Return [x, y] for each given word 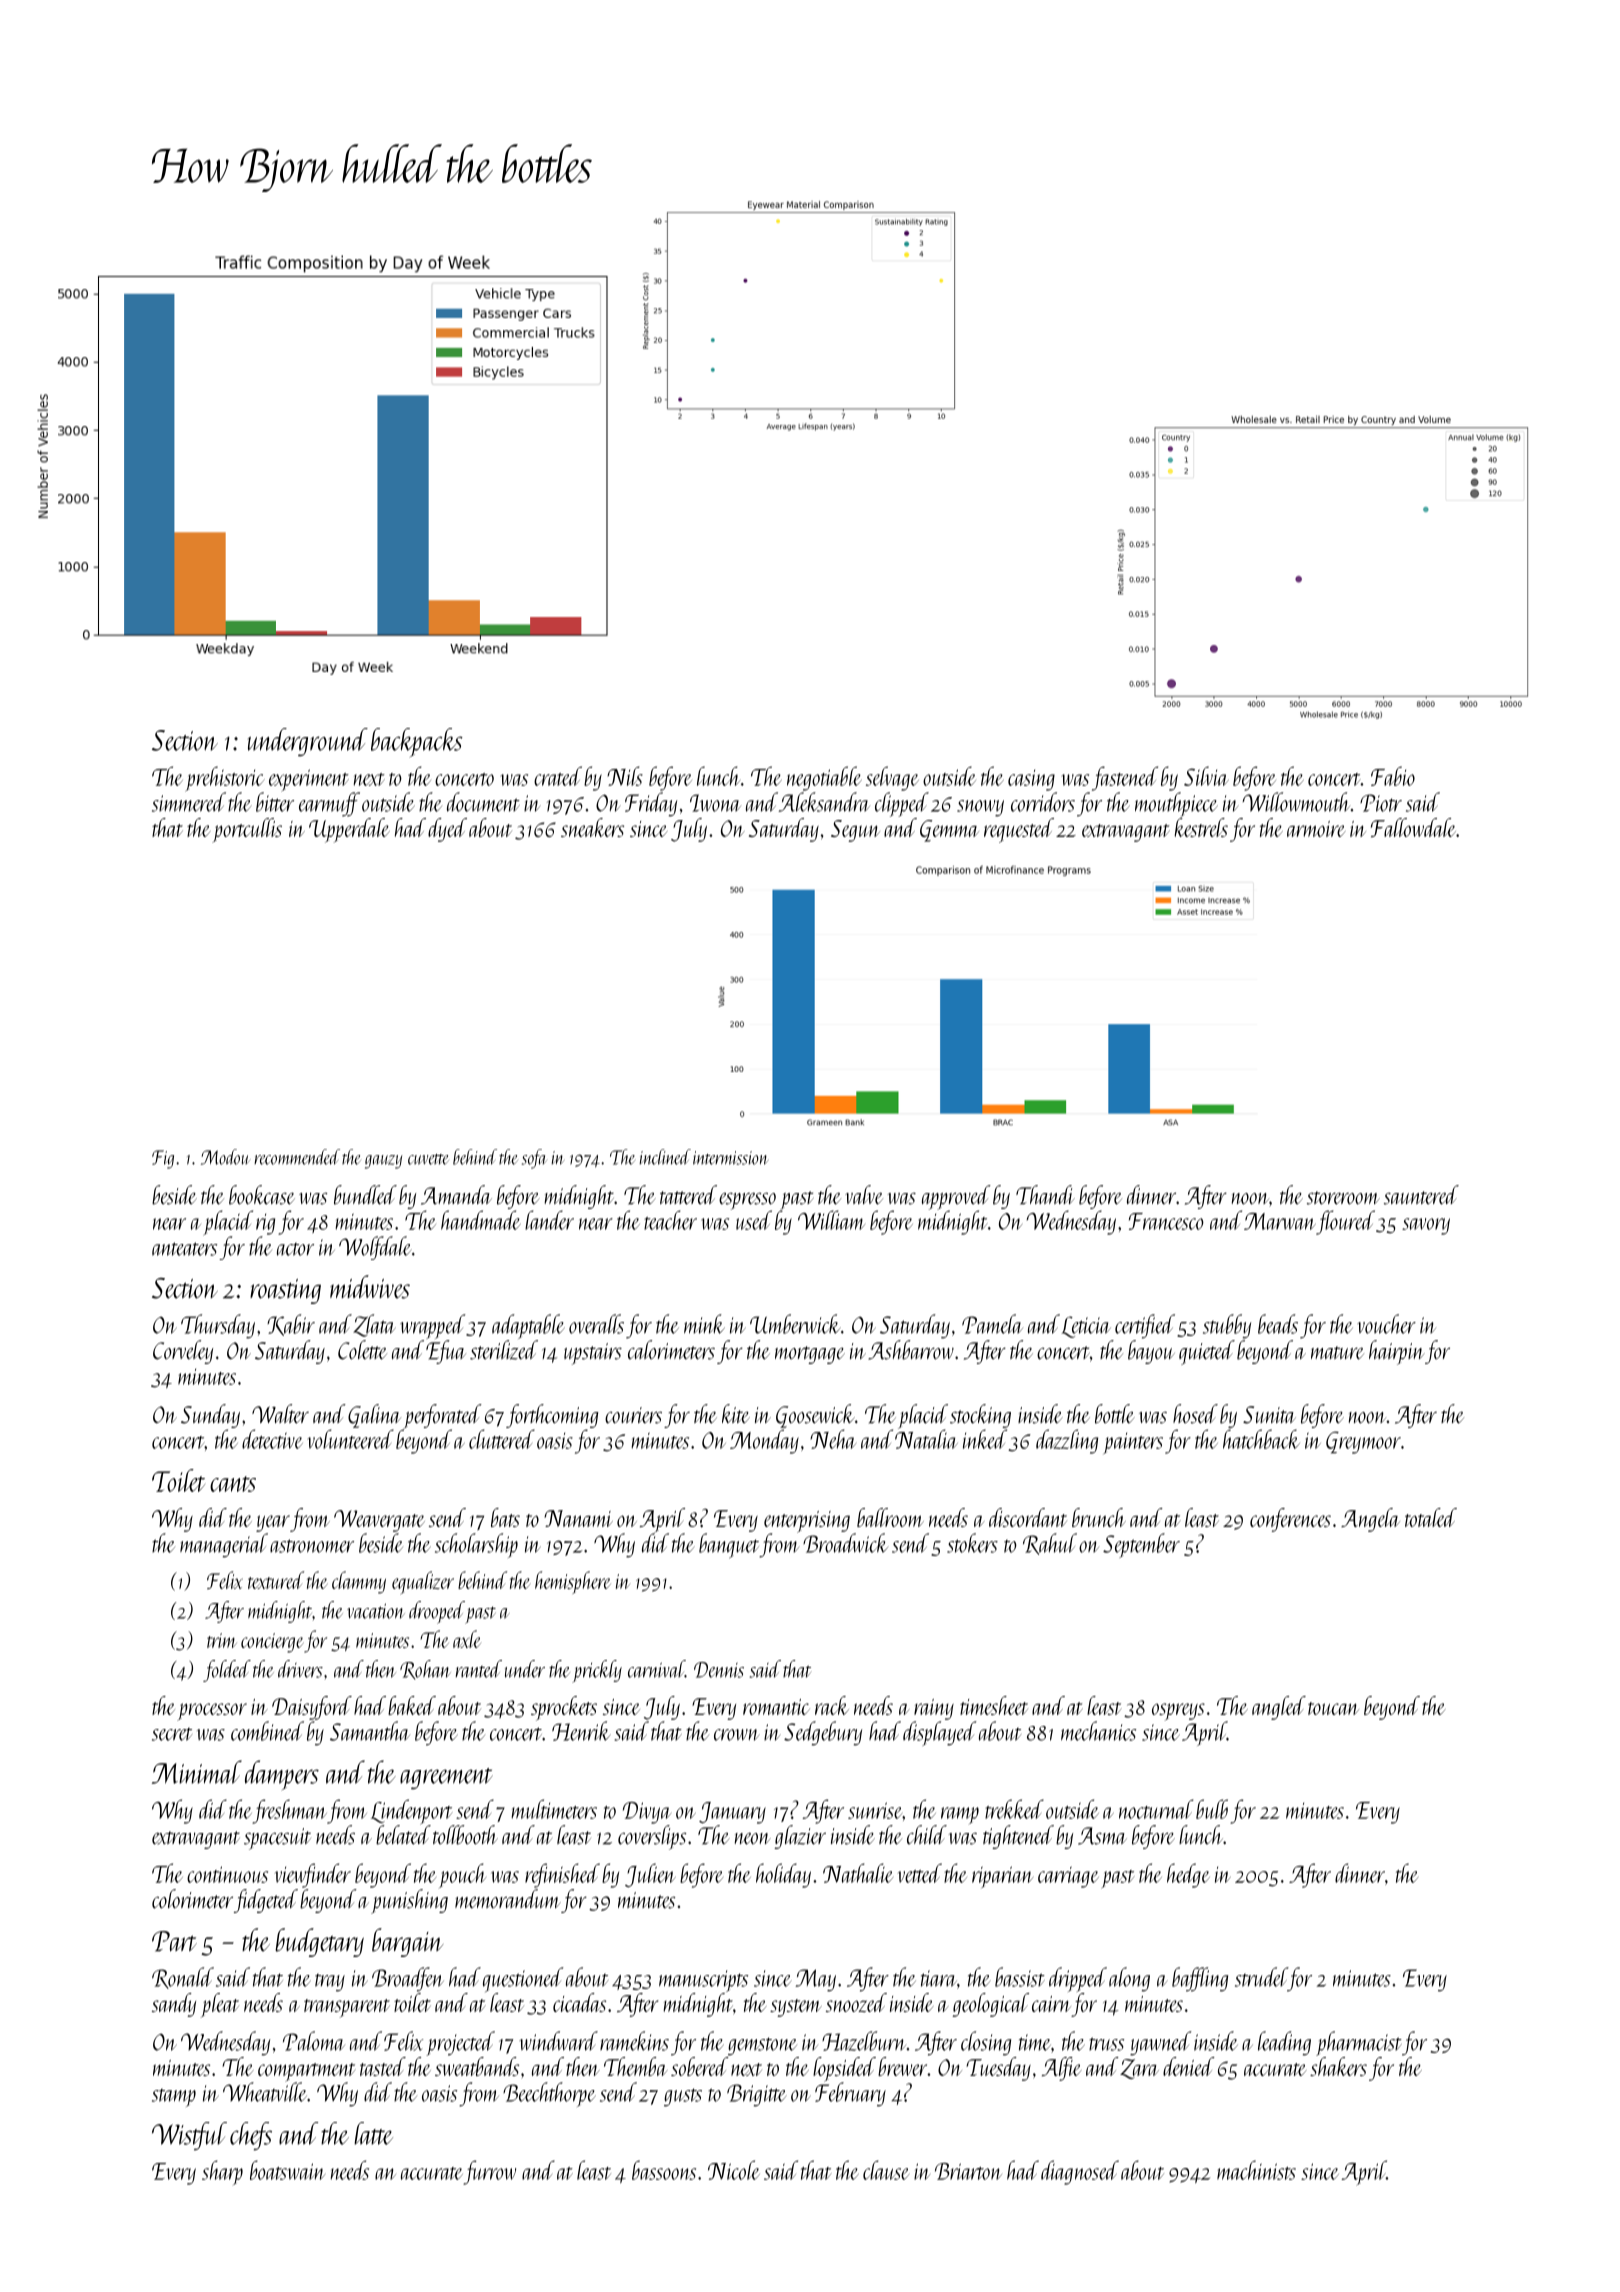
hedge [1188, 1875]
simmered [189, 802]
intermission [730, 1158]
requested [1019, 830]
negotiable [824, 778]
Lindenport [412, 1812]
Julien [650, 1875]
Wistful [189, 2136]
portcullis [247, 830]
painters [1133, 1443]
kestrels [1201, 827]
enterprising [807, 1522]
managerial [224, 1545]
